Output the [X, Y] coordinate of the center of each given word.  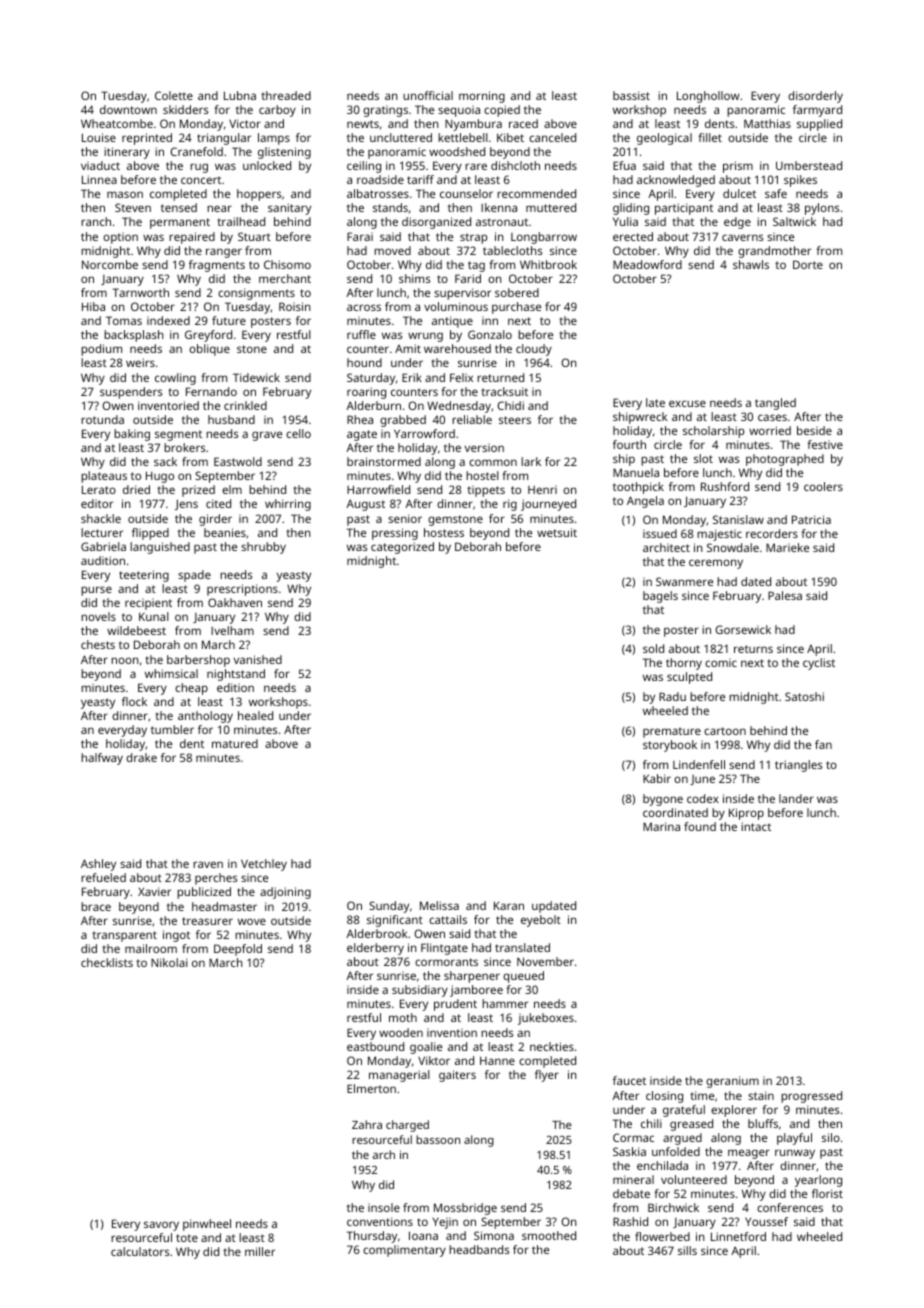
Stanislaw [738, 519]
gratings [385, 111]
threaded [286, 95]
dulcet [739, 193]
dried [136, 489]
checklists [107, 962]
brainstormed [384, 461]
